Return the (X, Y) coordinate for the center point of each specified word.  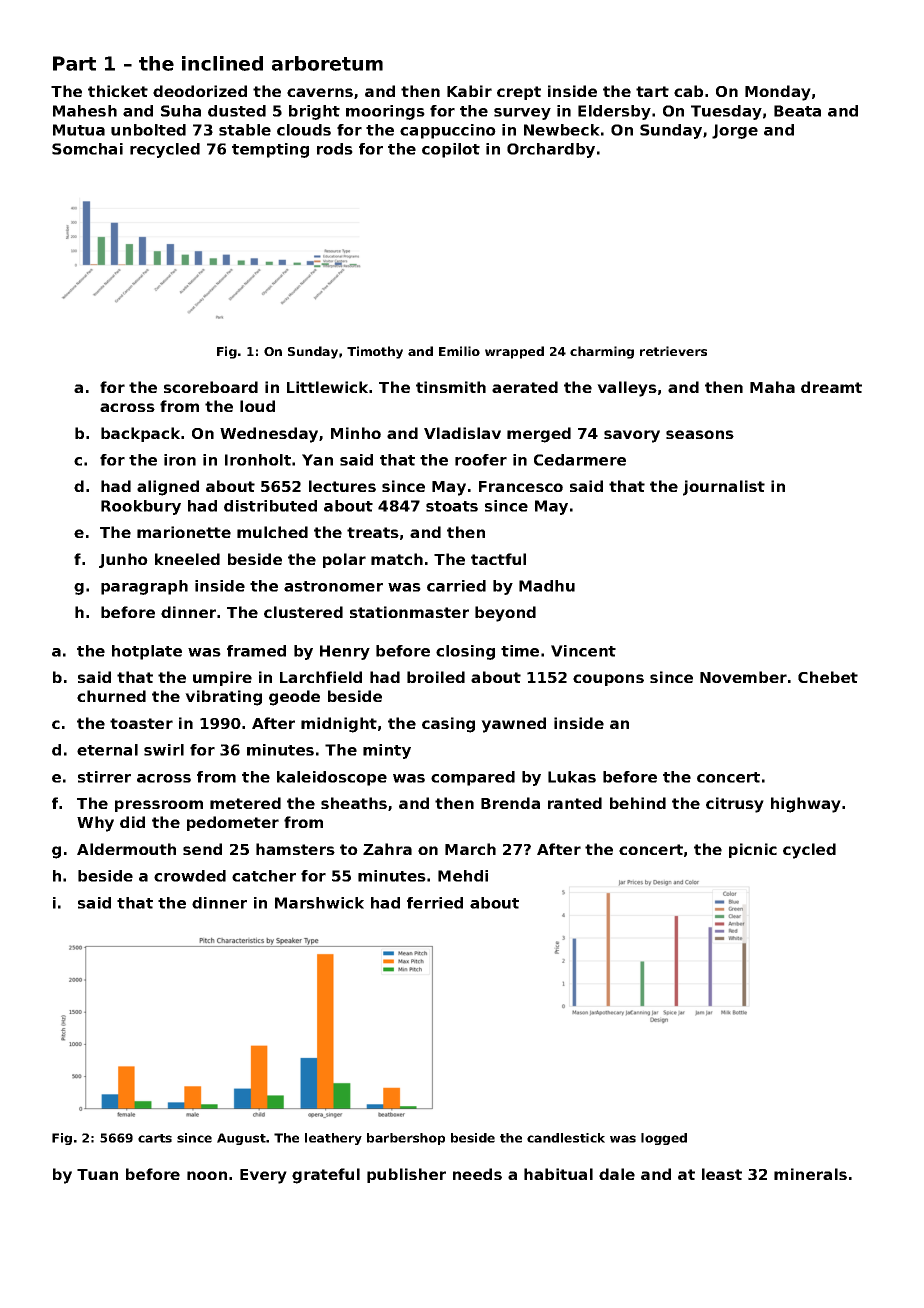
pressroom (159, 806)
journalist (724, 488)
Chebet (828, 677)
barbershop (406, 1139)
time (520, 651)
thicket (118, 91)
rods (335, 149)
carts (155, 1138)
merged (539, 435)
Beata (797, 111)
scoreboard (211, 387)
